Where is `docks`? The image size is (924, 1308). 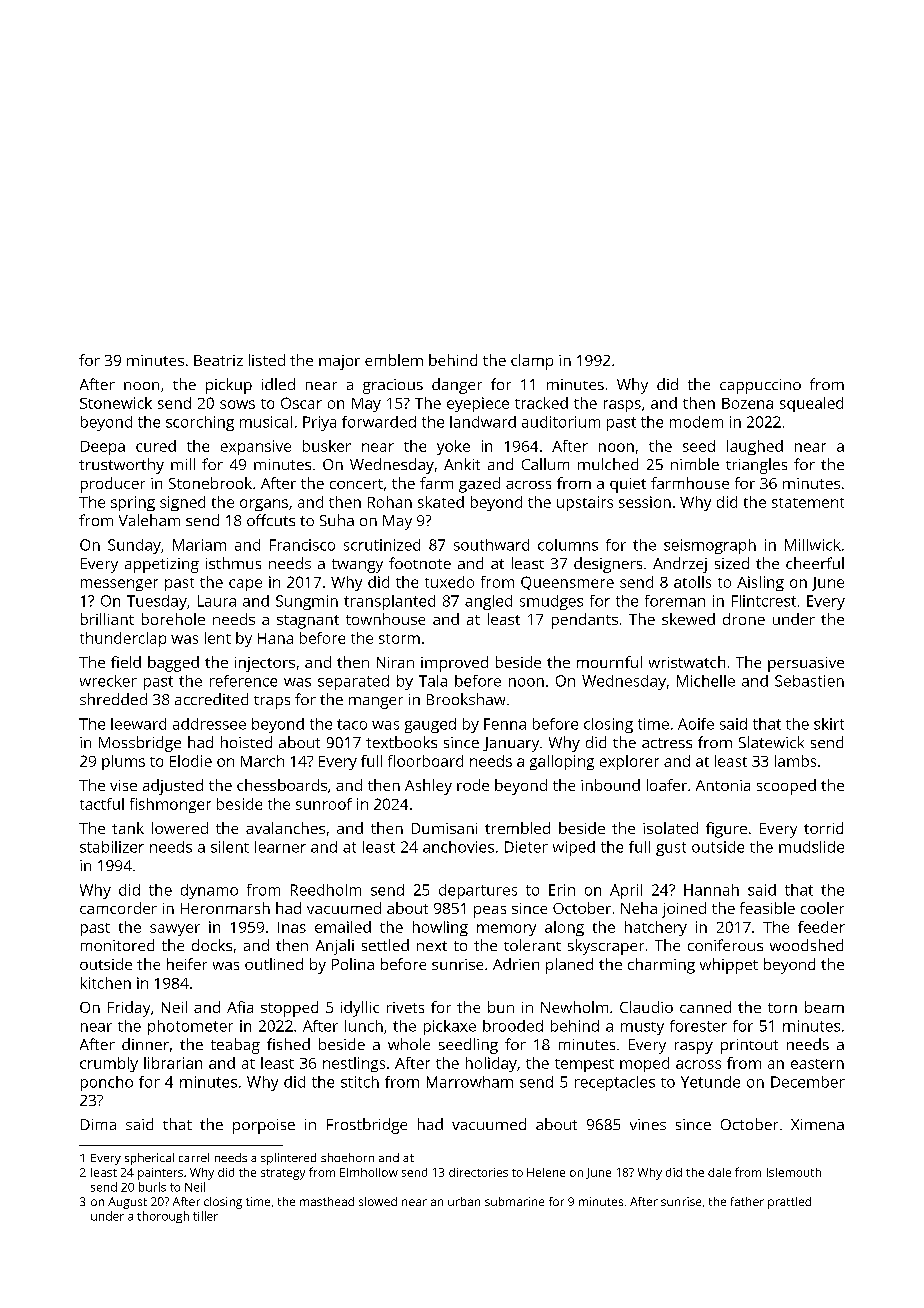 docks is located at coordinates (212, 945).
